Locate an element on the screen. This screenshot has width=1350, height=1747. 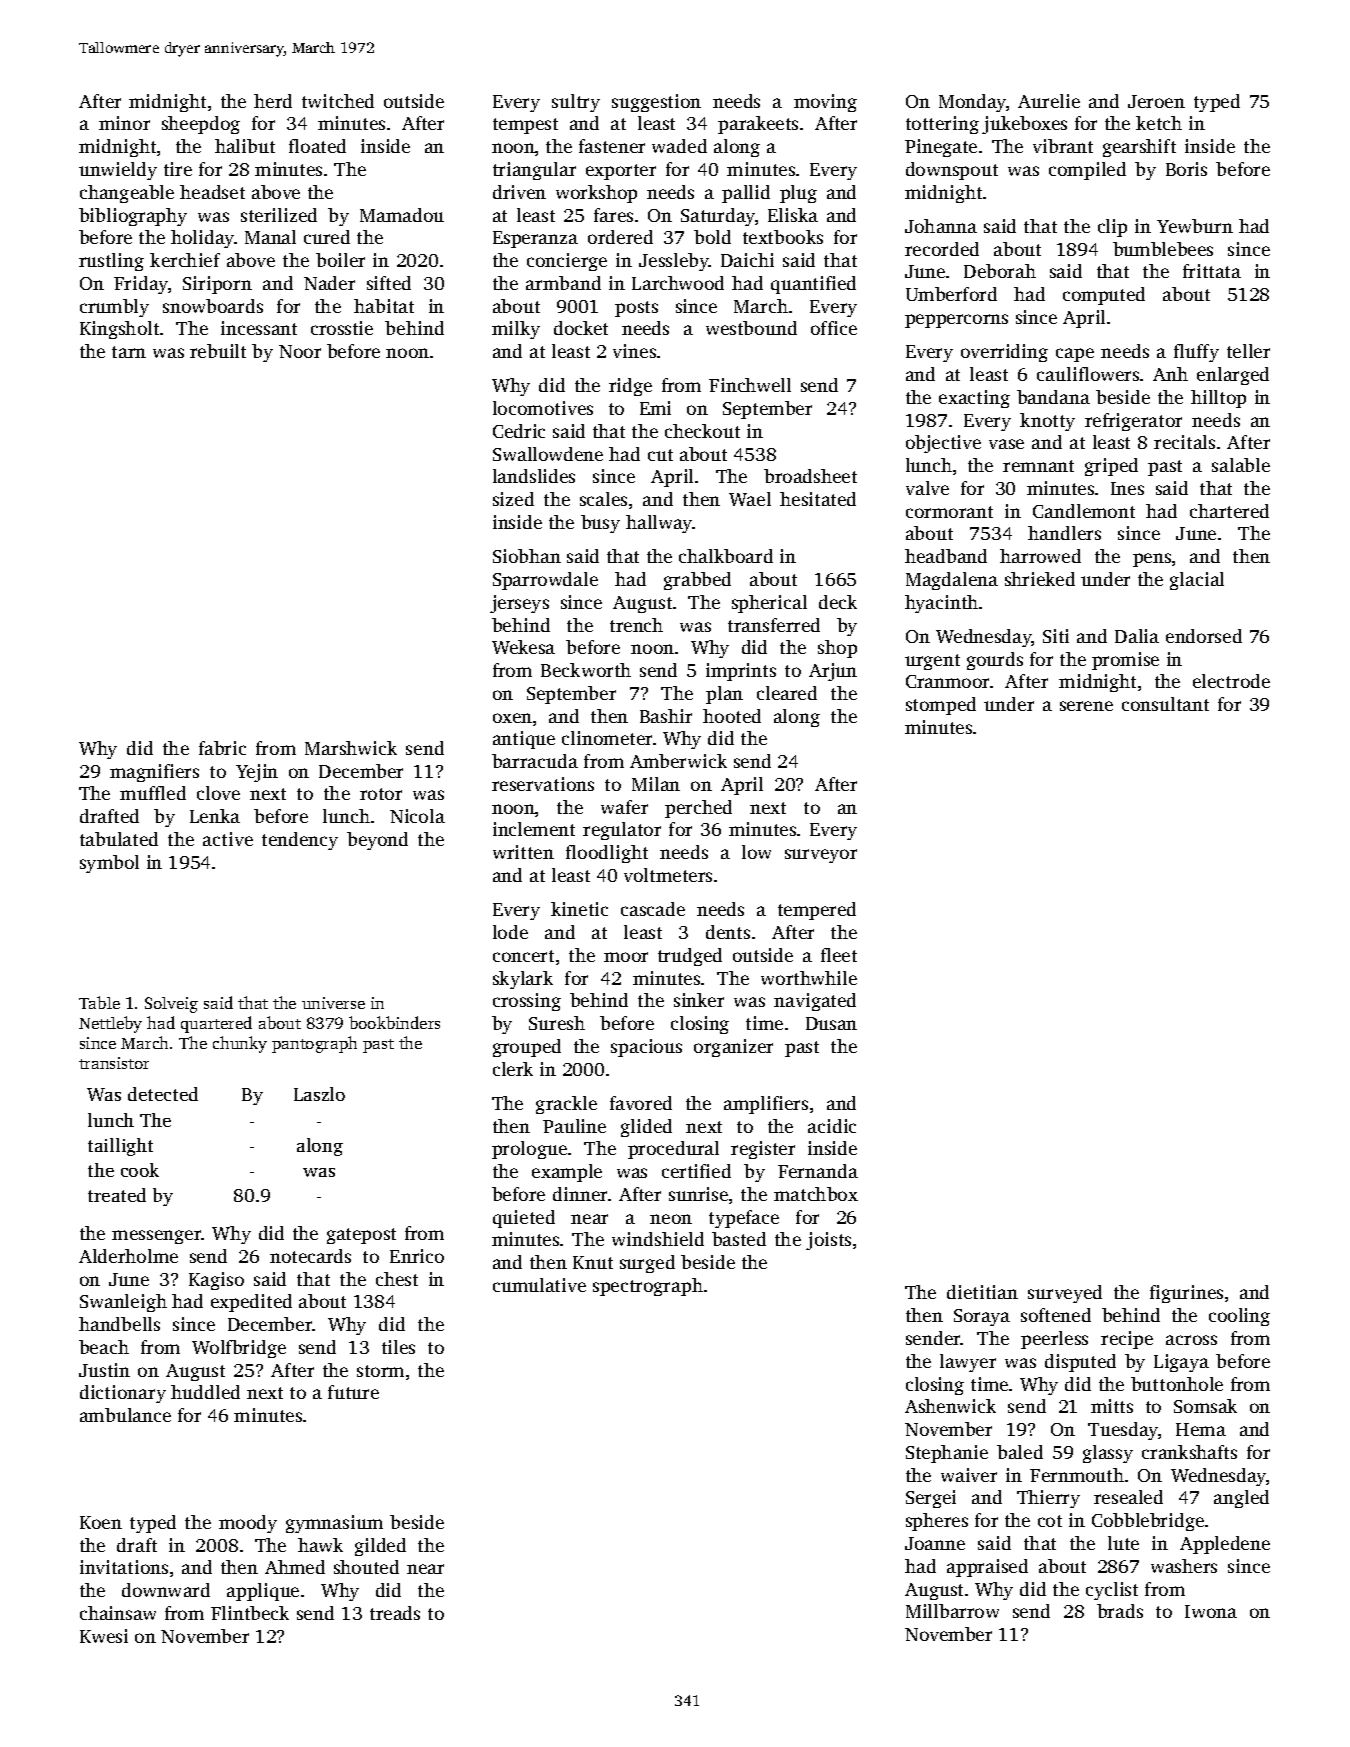
herd is located at coordinates (273, 101).
